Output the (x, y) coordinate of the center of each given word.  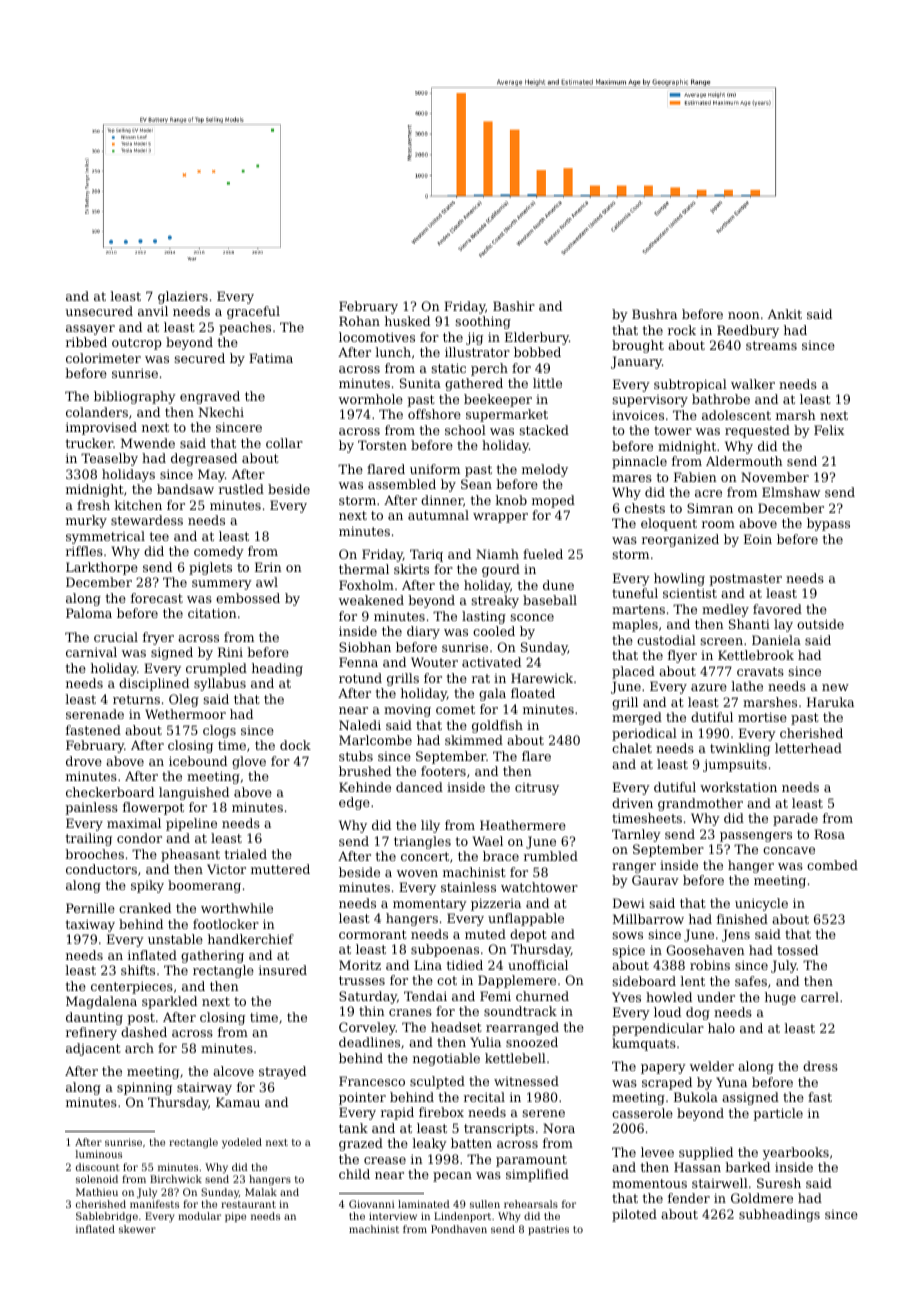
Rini (230, 652)
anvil (153, 311)
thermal (364, 569)
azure (709, 687)
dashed (144, 1032)
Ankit (785, 314)
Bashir (514, 306)
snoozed (532, 1042)
